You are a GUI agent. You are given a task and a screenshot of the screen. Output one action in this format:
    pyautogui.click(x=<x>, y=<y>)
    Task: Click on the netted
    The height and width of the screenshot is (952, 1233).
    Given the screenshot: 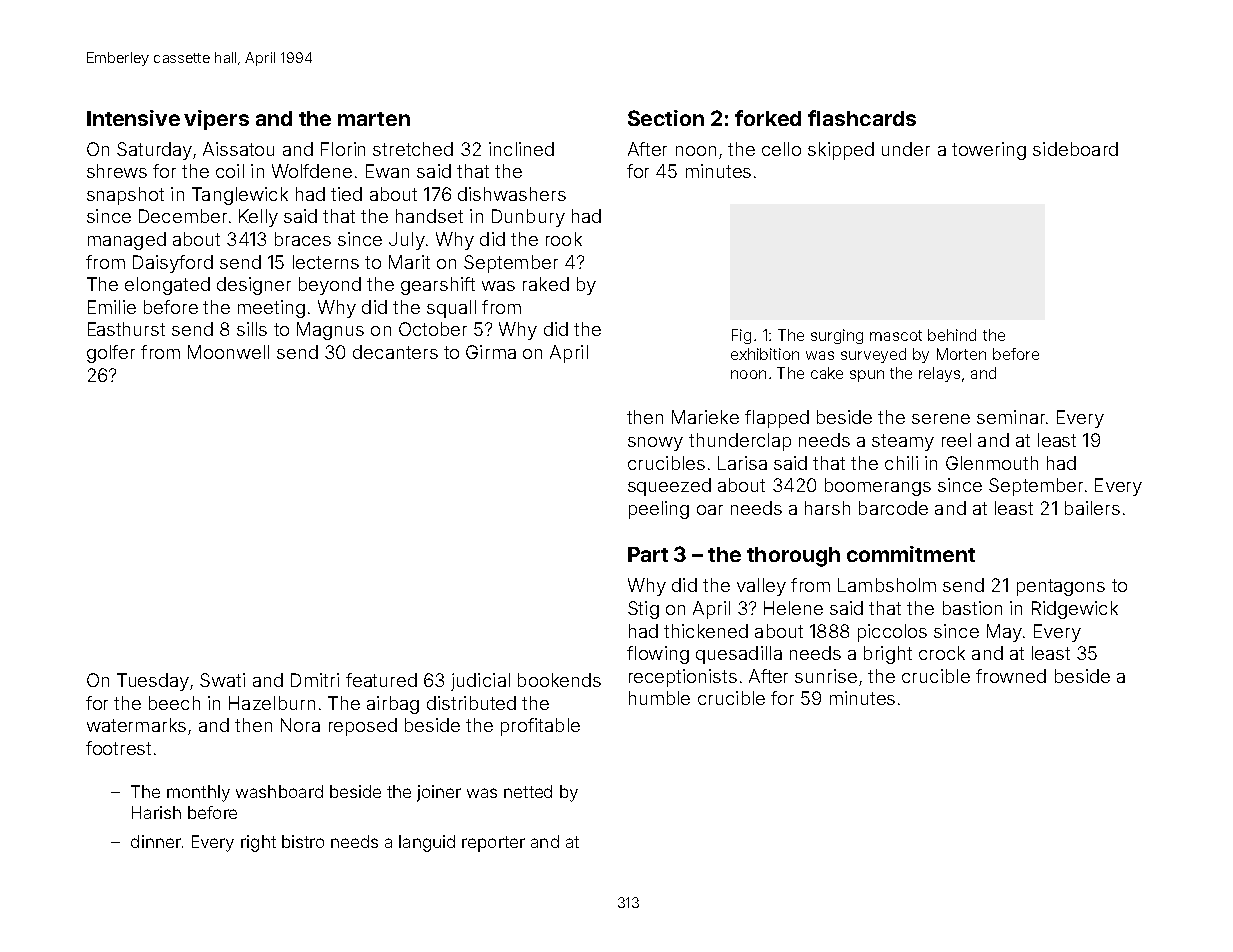 What is the action you would take?
    pyautogui.click(x=528, y=791)
